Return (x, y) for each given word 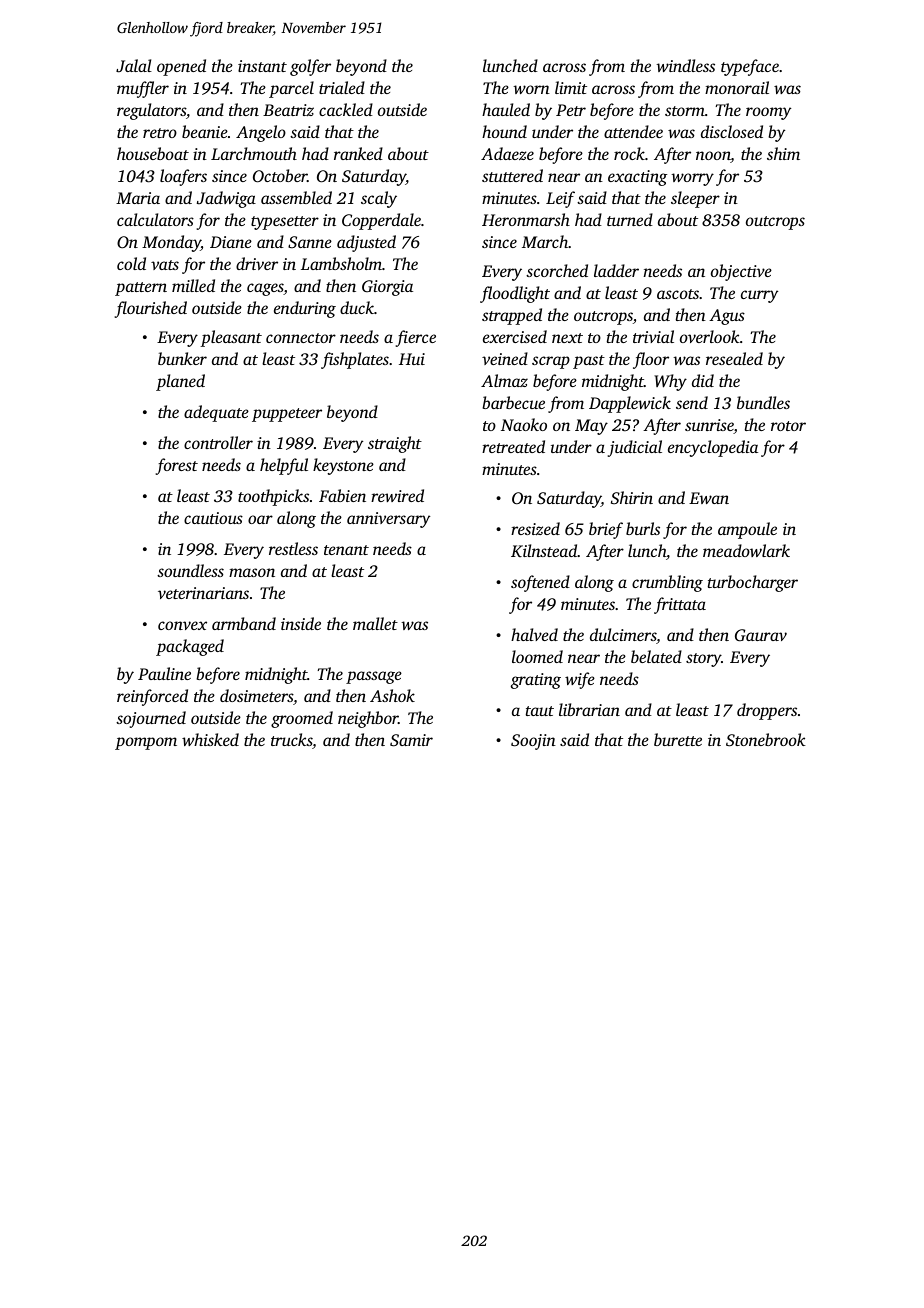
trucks (292, 741)
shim (783, 153)
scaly (379, 199)
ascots (678, 294)
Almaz (504, 380)
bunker (182, 358)
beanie (205, 131)
